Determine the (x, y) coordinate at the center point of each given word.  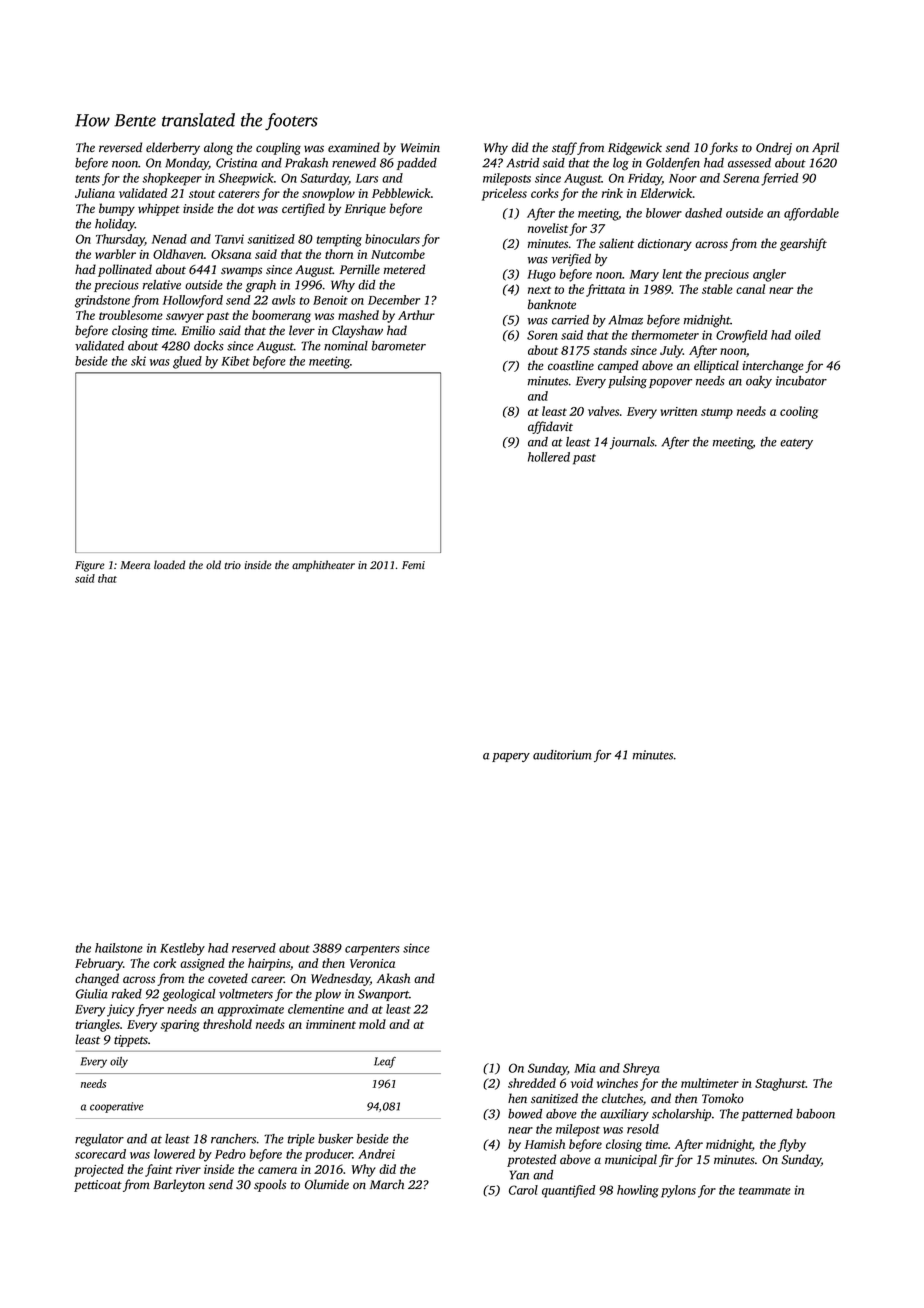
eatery (796, 444)
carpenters (372, 950)
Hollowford (193, 301)
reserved (254, 948)
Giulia (92, 994)
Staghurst (780, 1084)
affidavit (550, 427)
